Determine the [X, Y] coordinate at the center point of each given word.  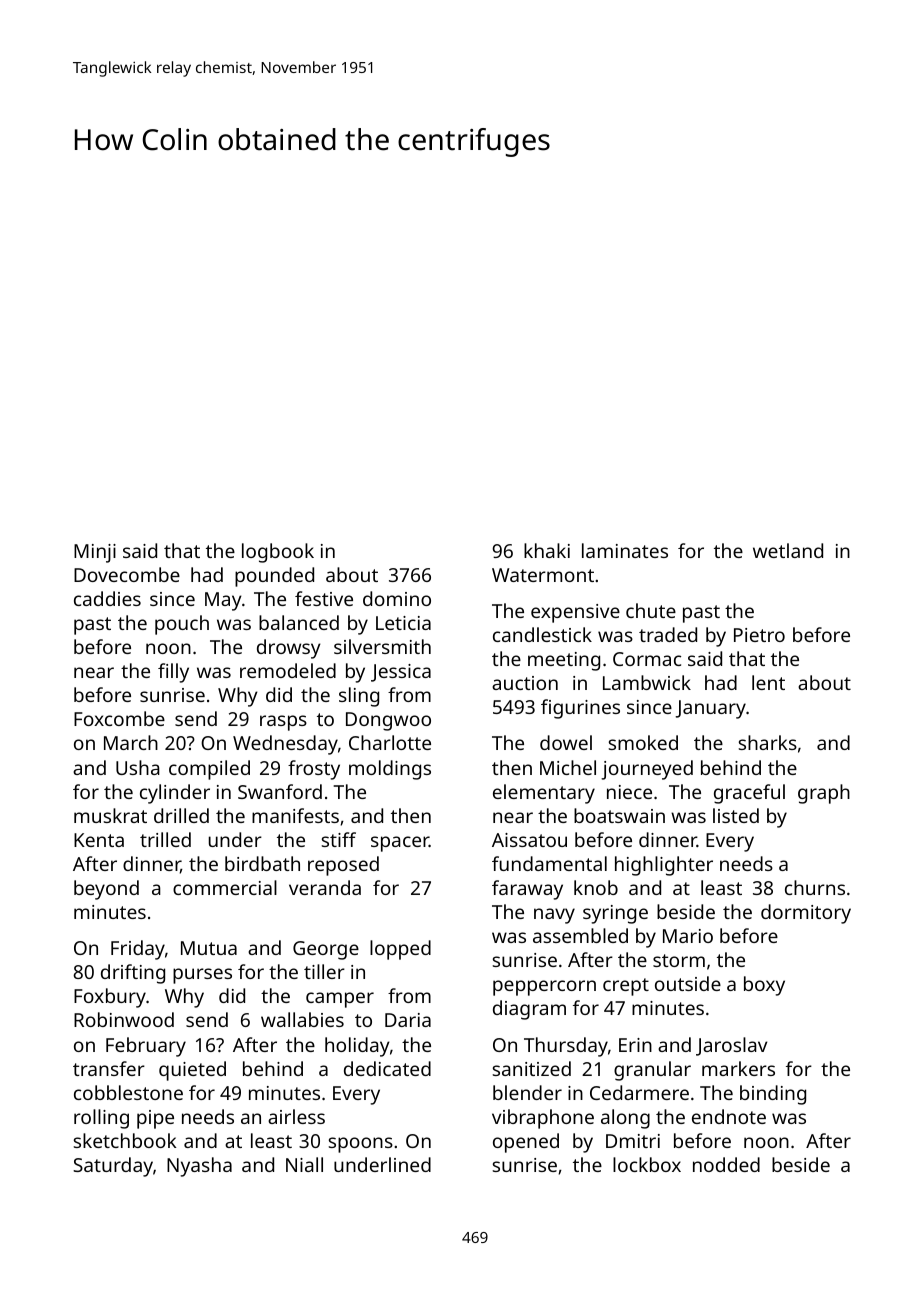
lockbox [647, 1164]
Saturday [113, 1167]
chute [651, 610]
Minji [95, 553]
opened [526, 1143]
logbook [278, 553]
